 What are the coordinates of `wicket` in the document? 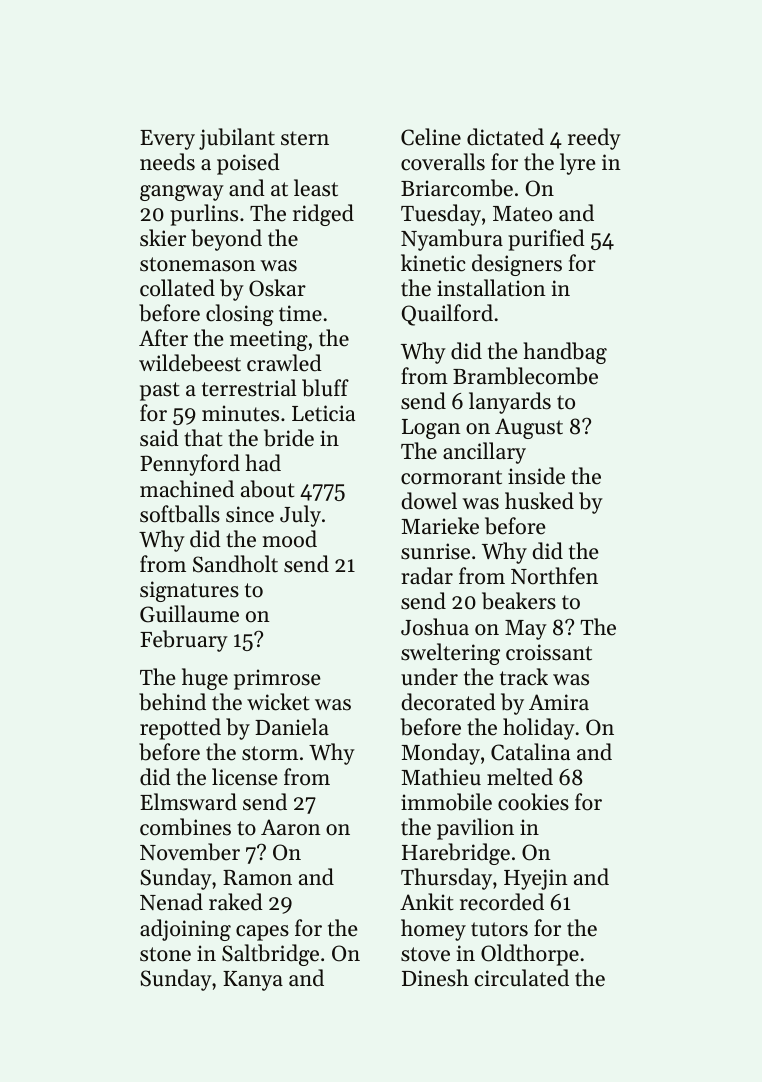 It's located at (278, 702).
